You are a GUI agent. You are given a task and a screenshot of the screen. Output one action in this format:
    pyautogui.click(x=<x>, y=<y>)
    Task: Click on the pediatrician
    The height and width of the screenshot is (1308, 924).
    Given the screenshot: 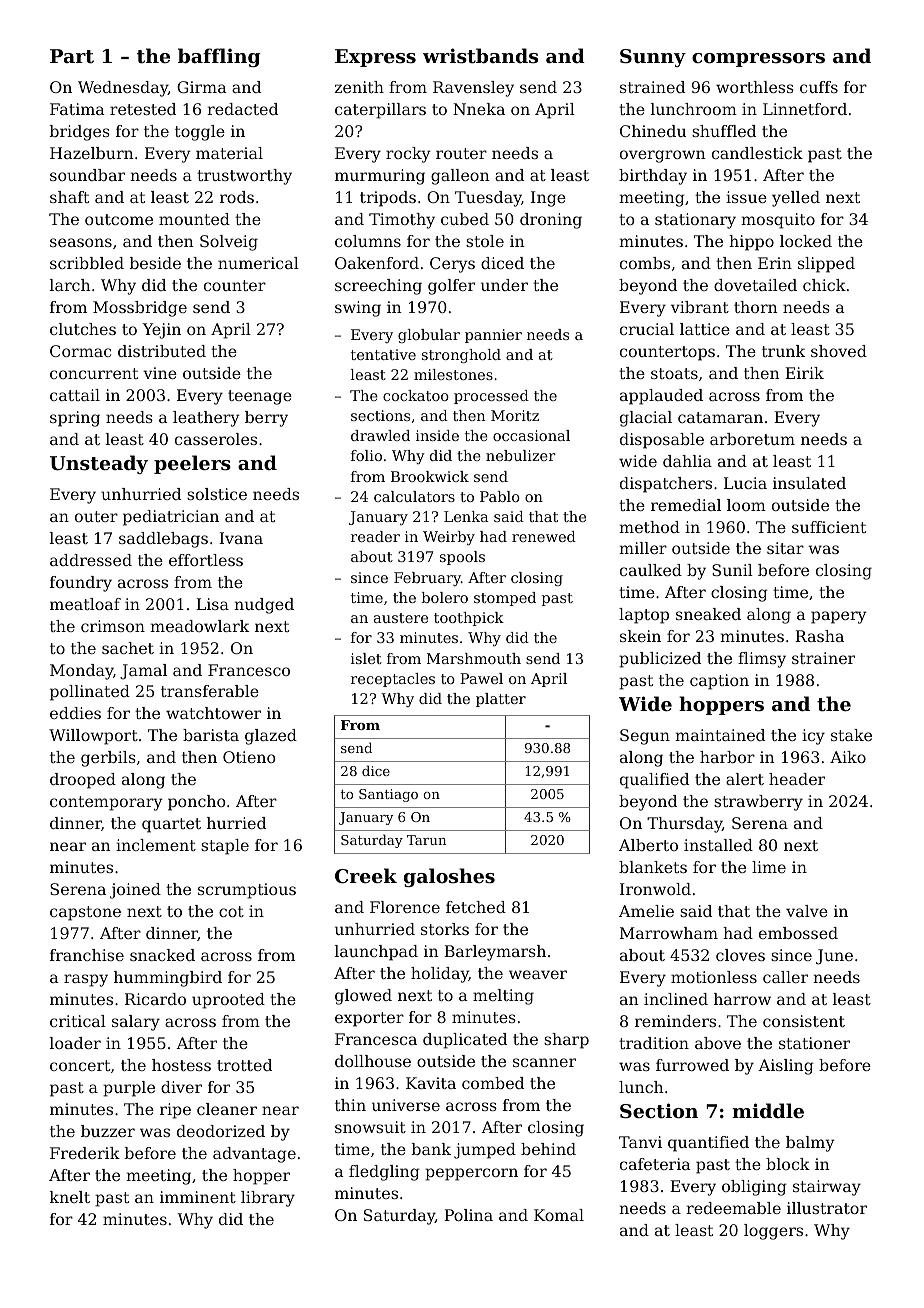 What is the action you would take?
    pyautogui.click(x=171, y=518)
